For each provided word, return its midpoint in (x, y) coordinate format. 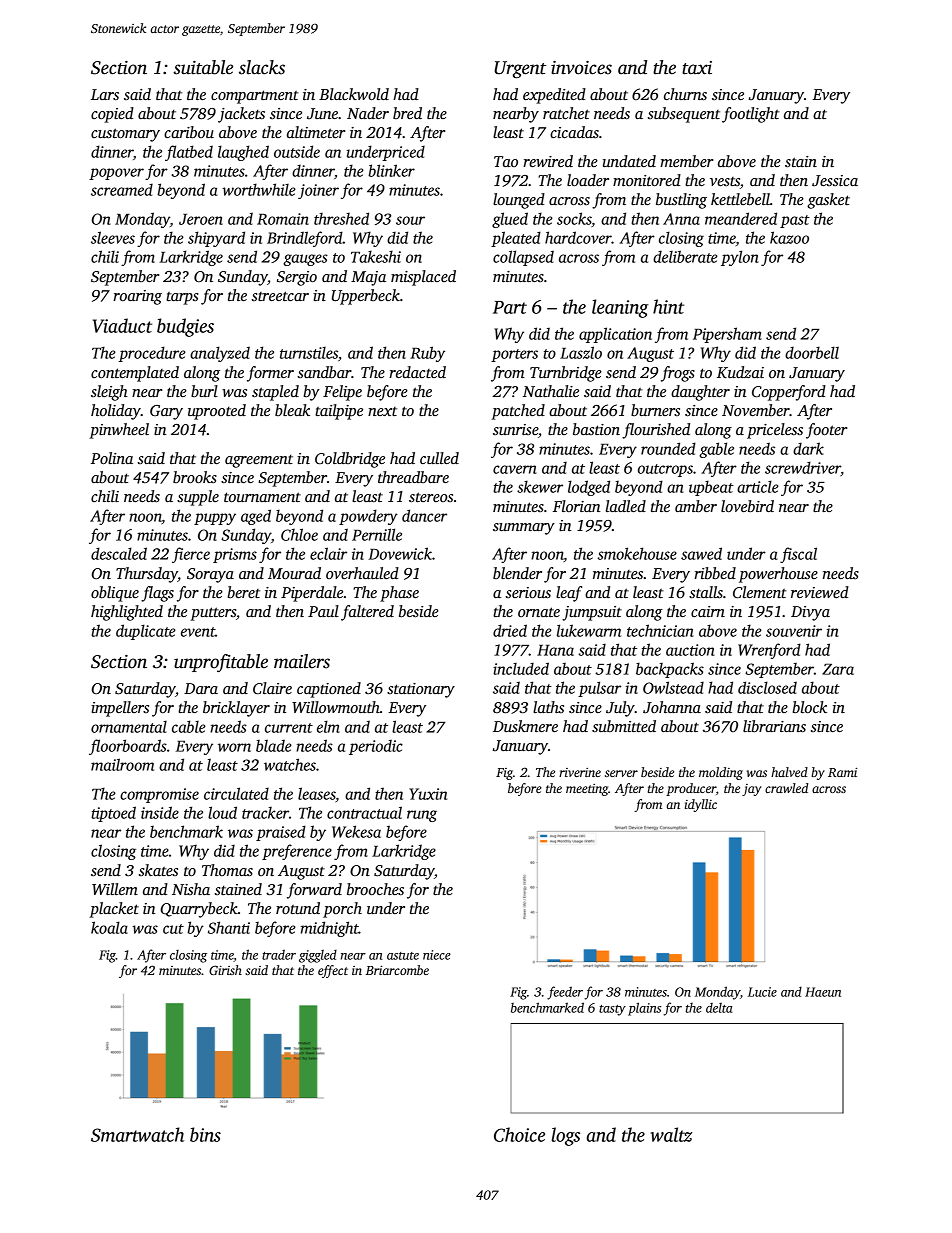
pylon (739, 258)
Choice (519, 1134)
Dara (201, 688)
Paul (323, 611)
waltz (671, 1134)
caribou (189, 132)
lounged (519, 201)
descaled (119, 553)
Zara (838, 669)
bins (205, 1134)
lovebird (747, 506)
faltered (367, 613)
